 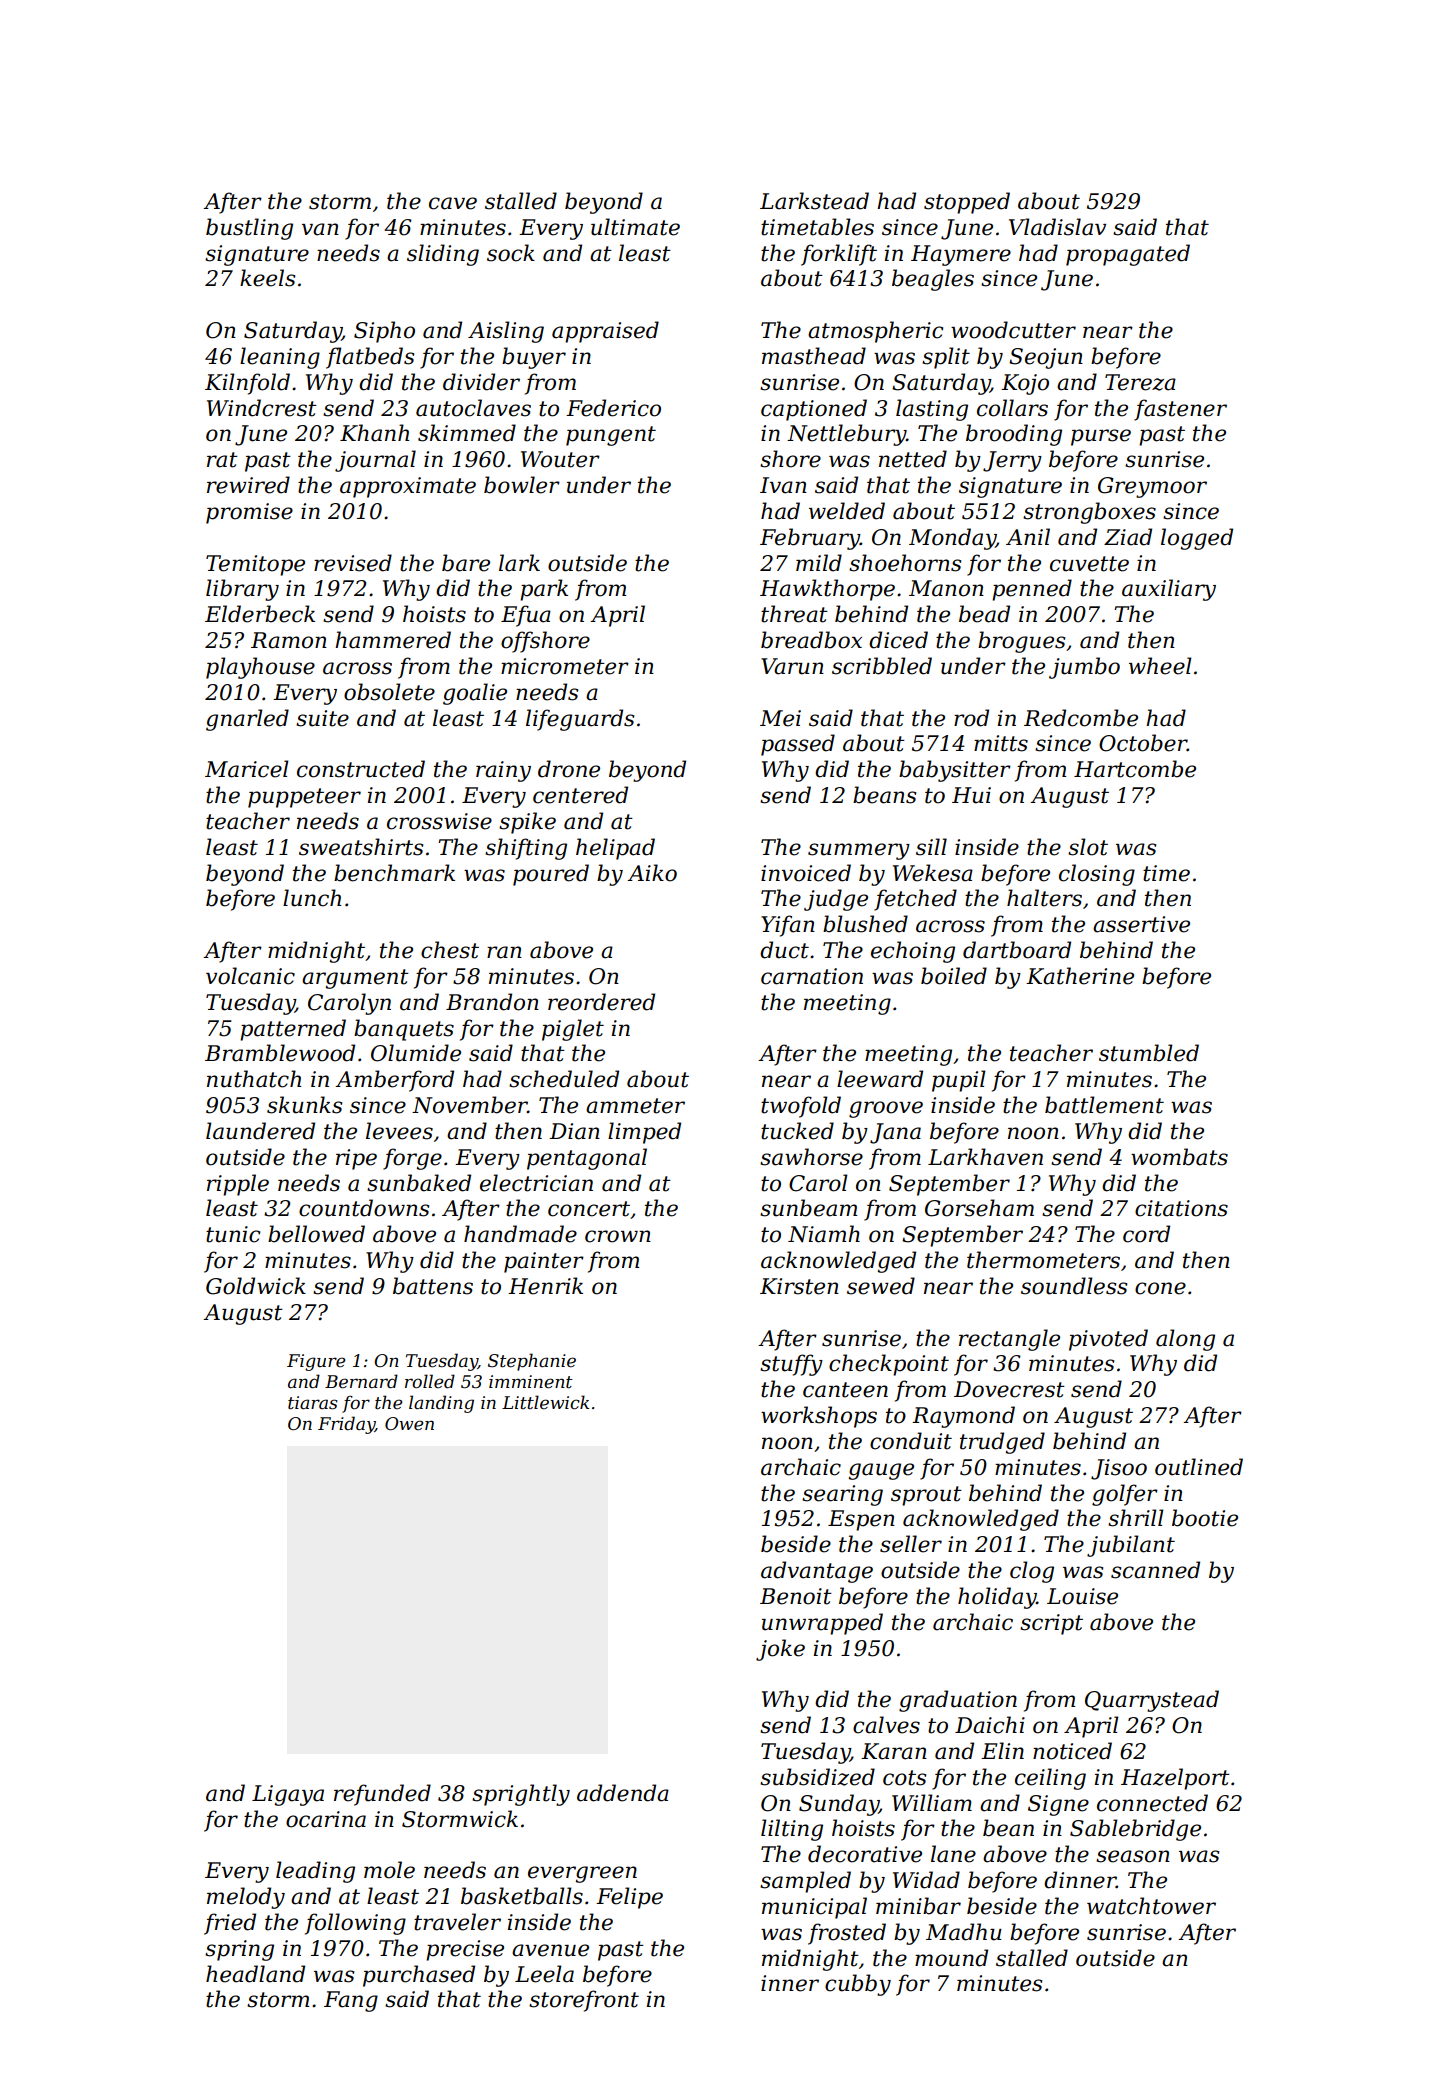 I want to click on advantage, so click(x=817, y=1572).
